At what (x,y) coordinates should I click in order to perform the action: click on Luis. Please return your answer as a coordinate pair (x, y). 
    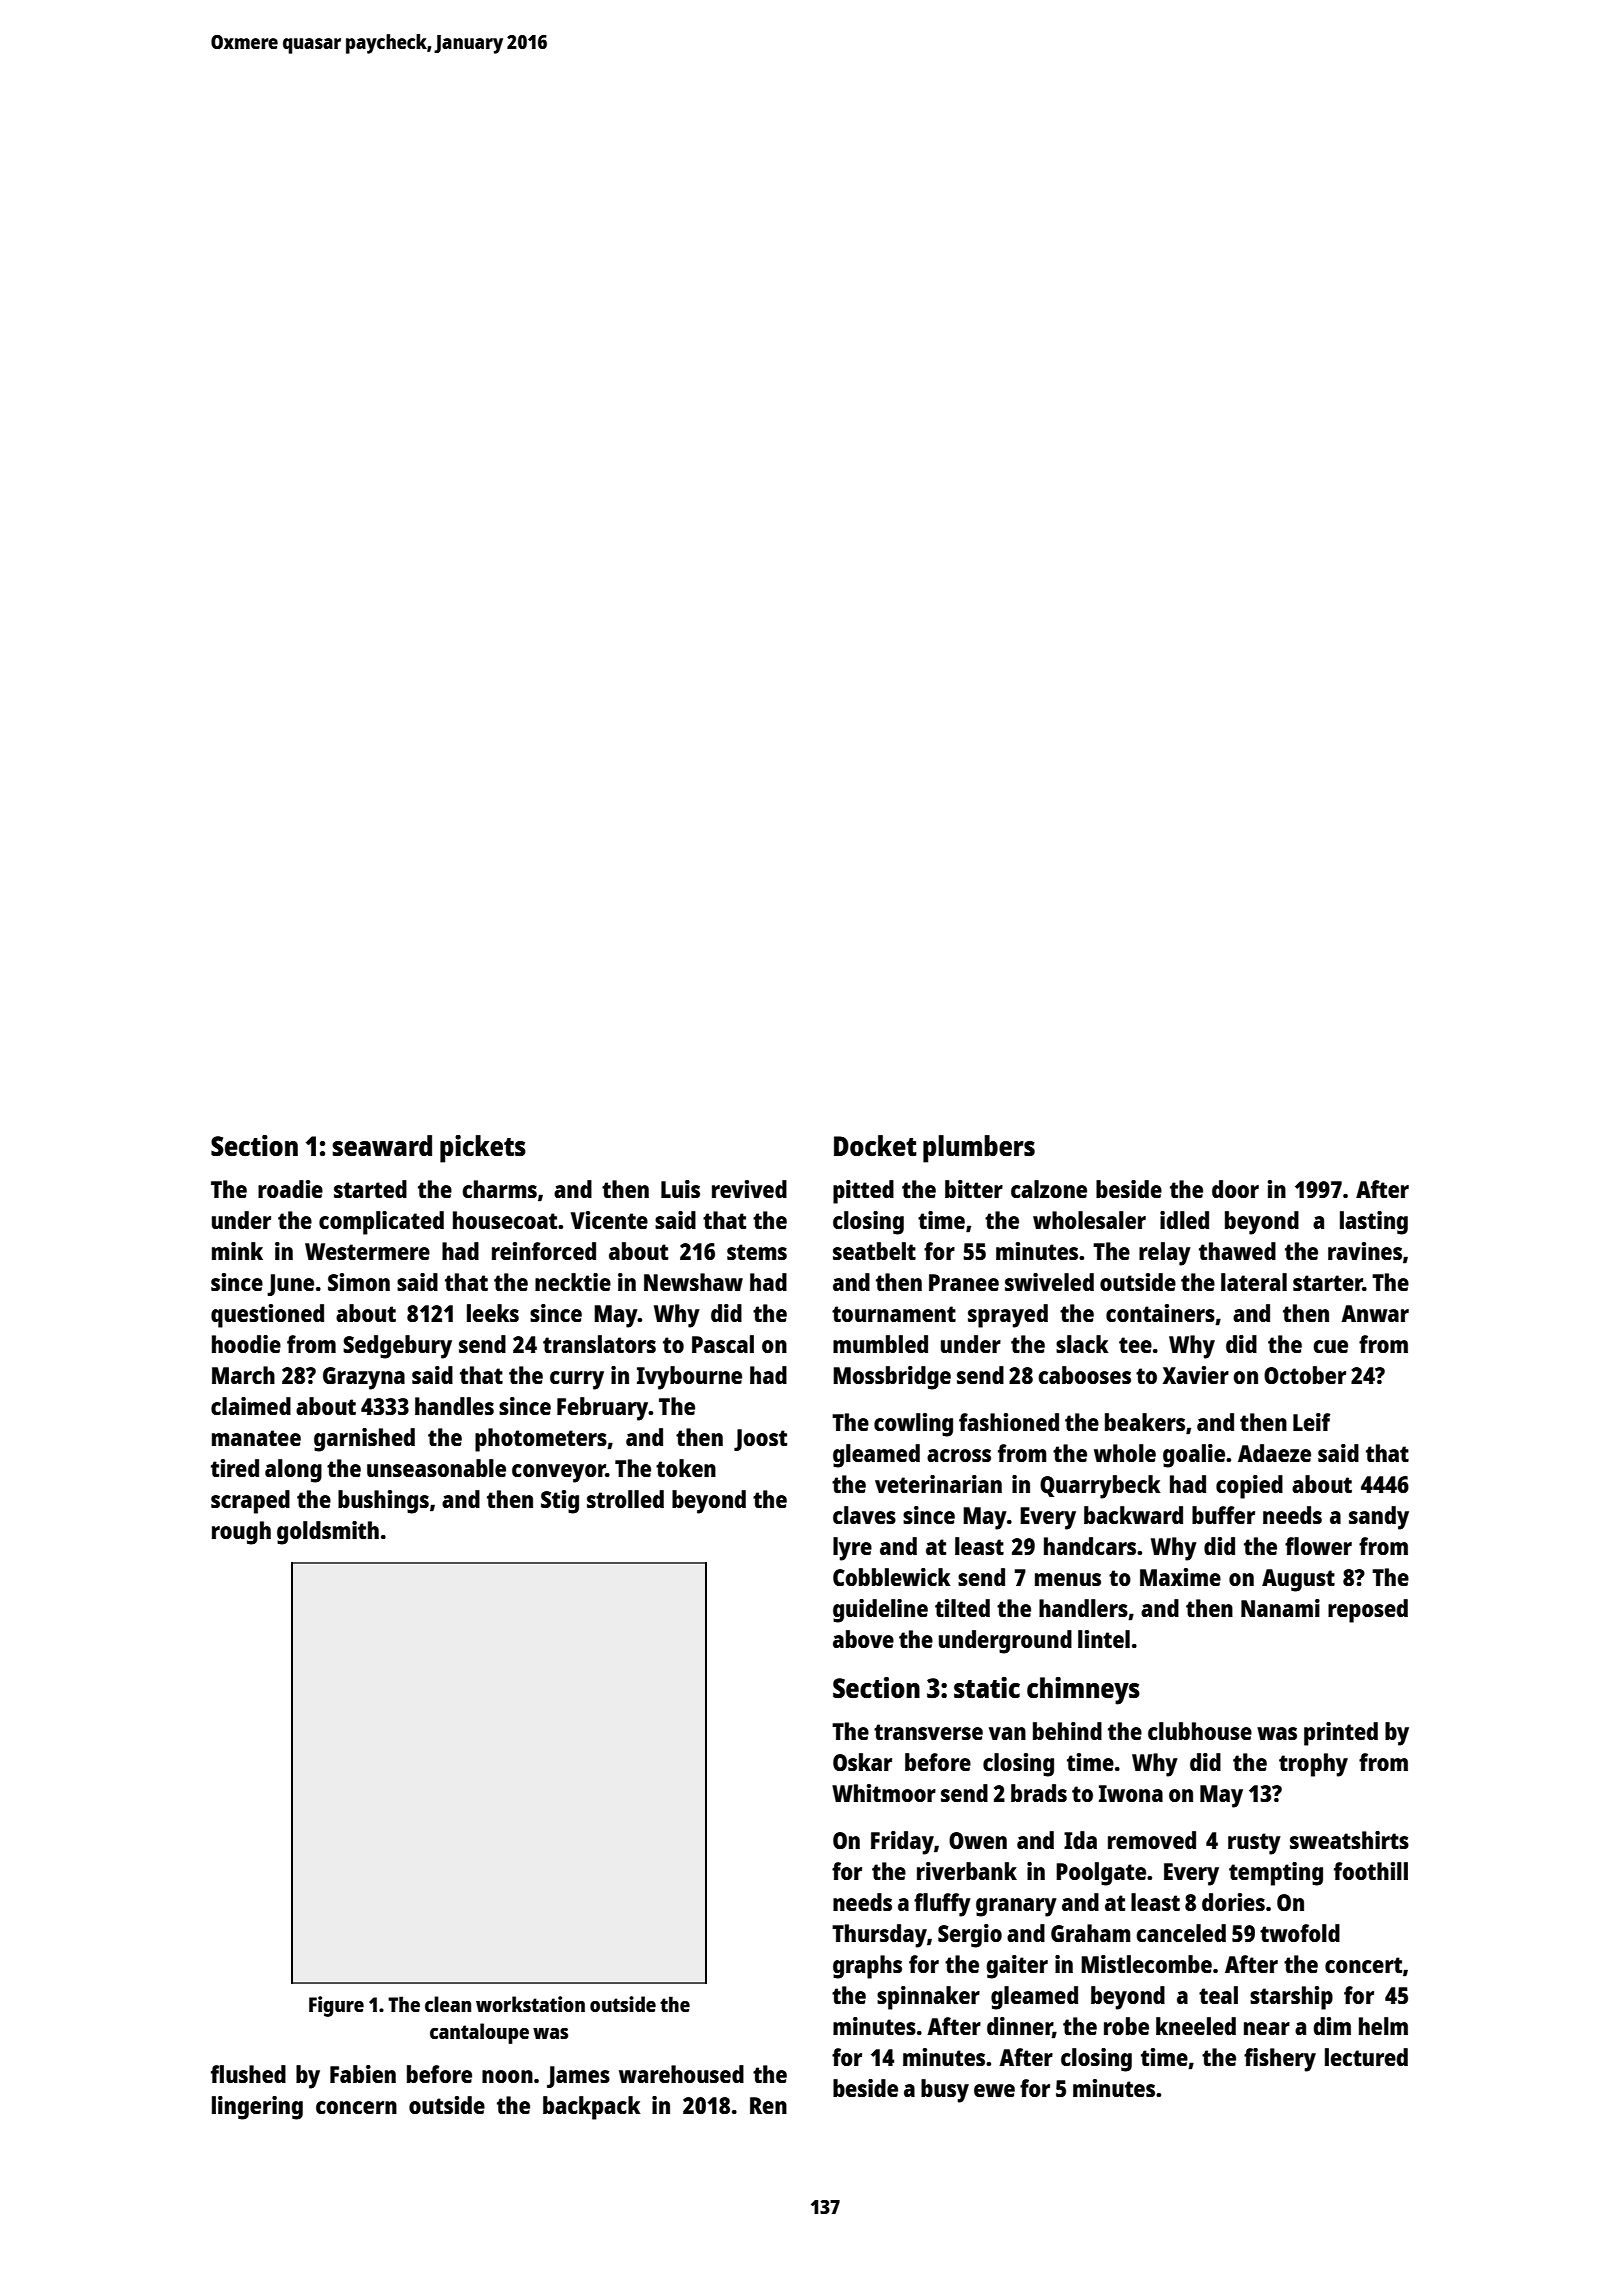
    Looking at the image, I should click on (680, 1189).
